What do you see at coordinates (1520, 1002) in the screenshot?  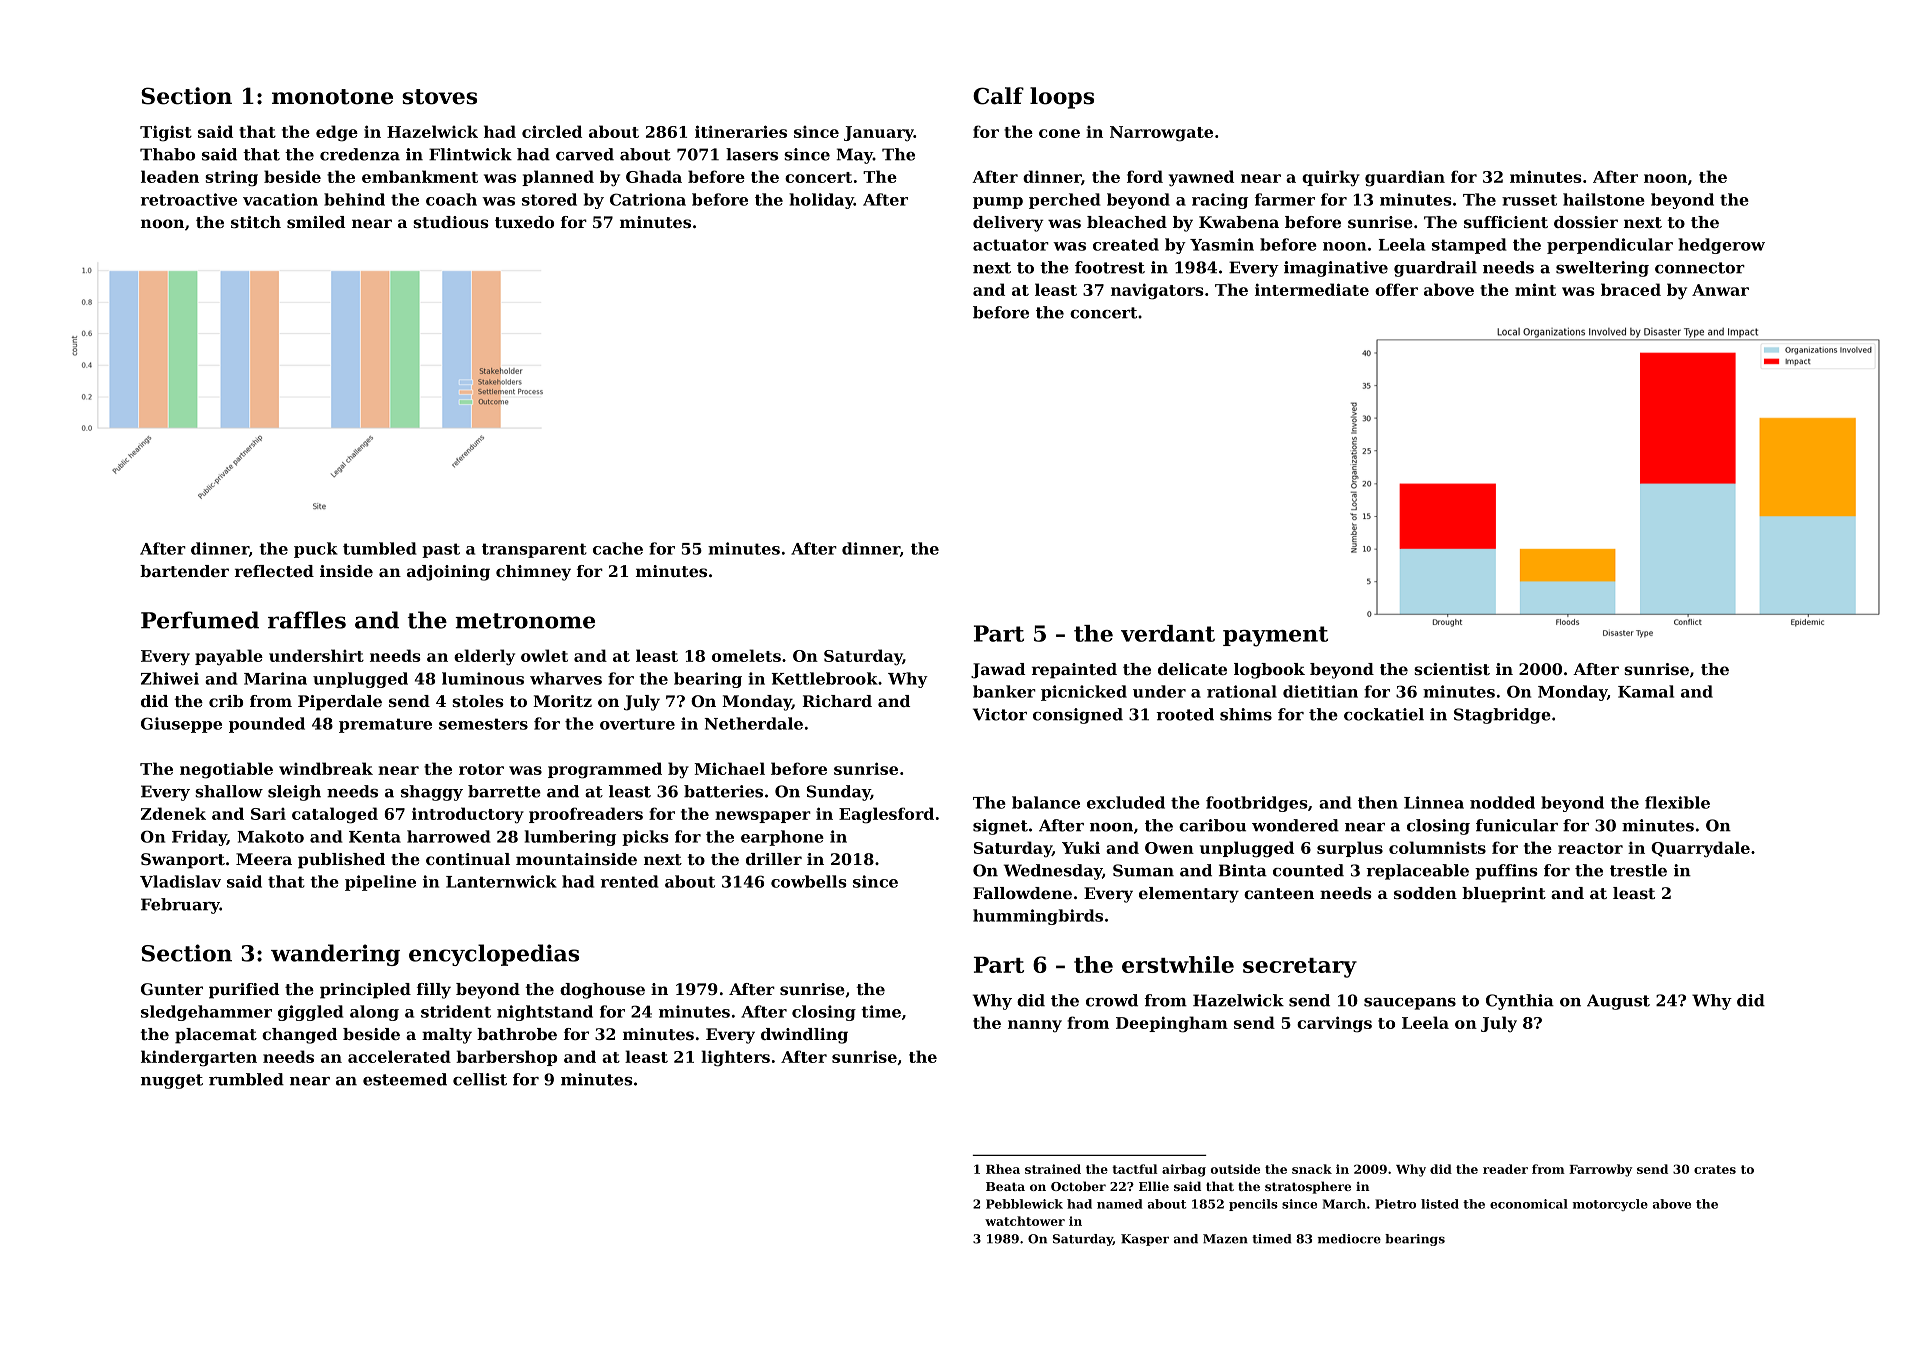 I see `Cynthia` at bounding box center [1520, 1002].
